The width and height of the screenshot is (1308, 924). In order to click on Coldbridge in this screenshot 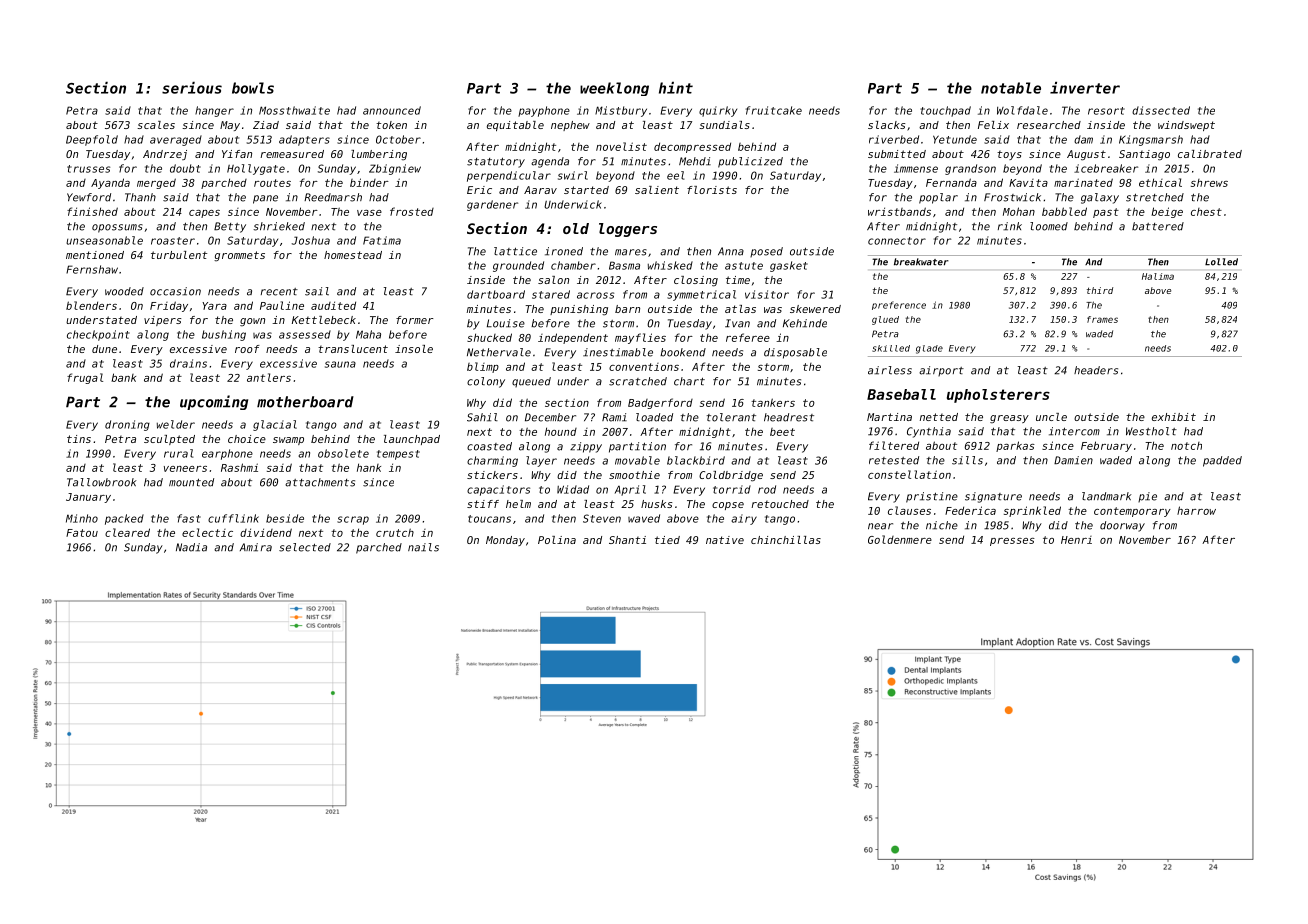, I will do `click(731, 476)`.
